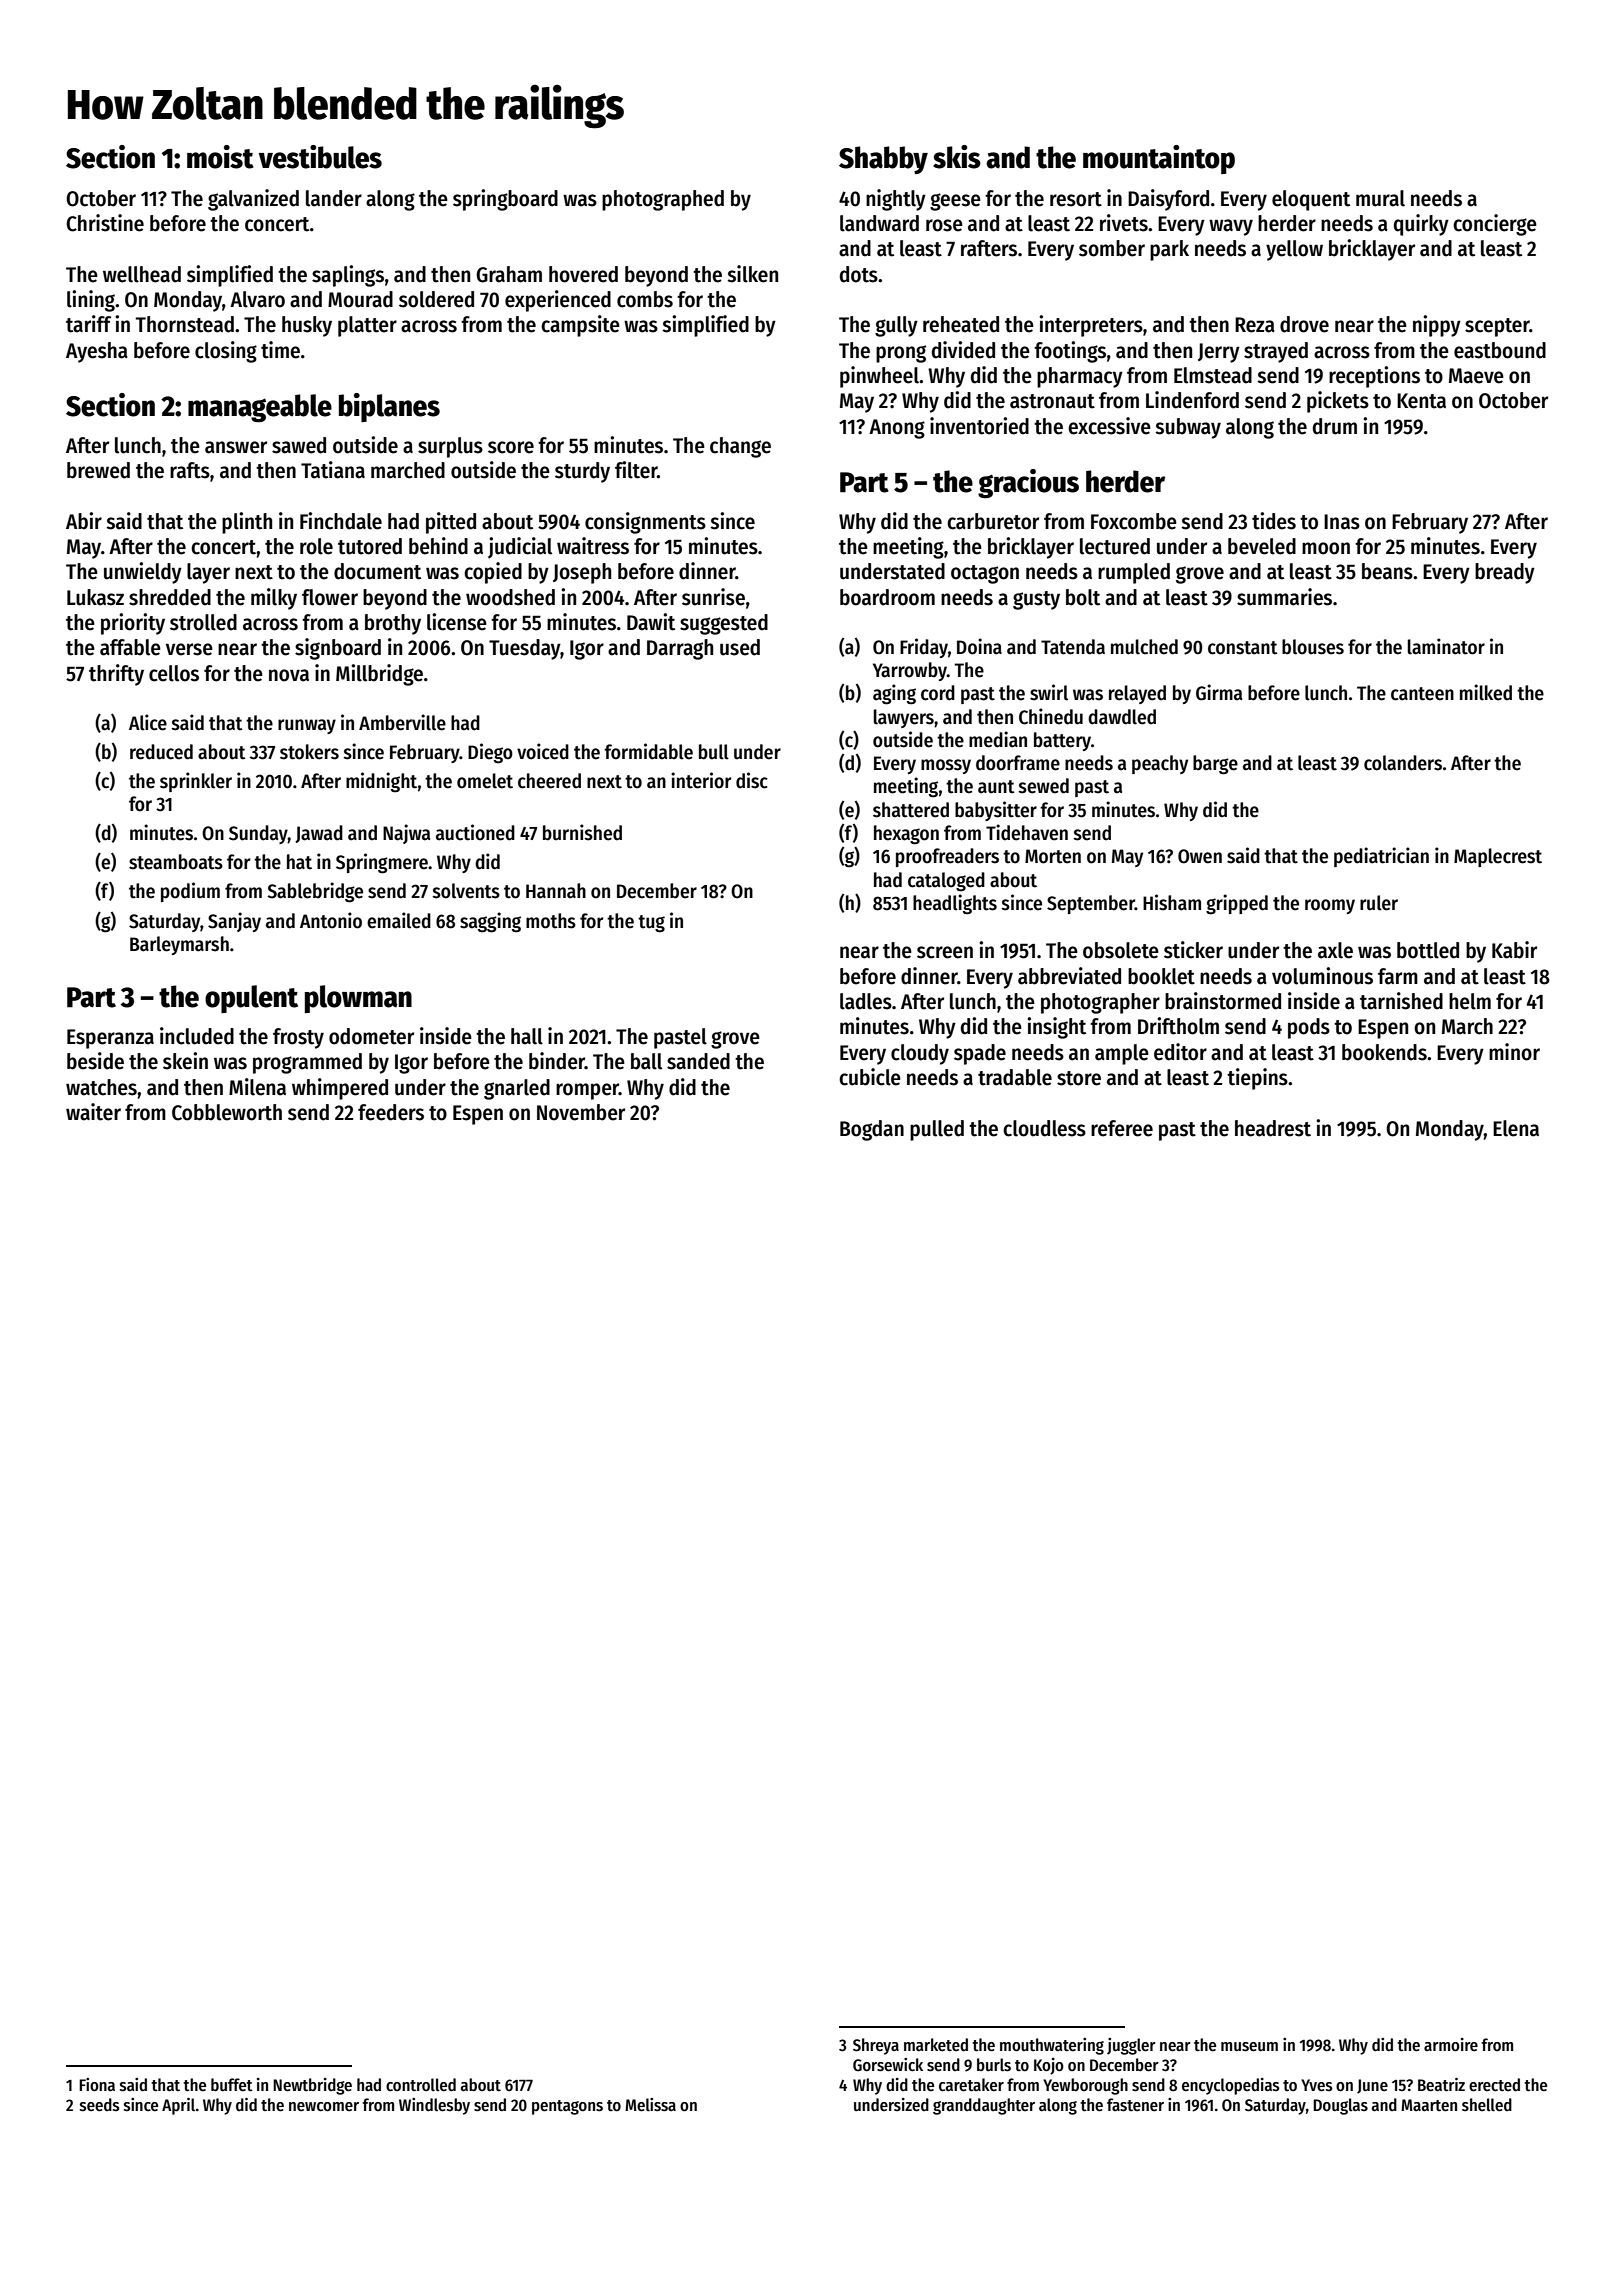 This screenshot has height=2292, width=1620. Describe the element at coordinates (320, 157) in the screenshot. I see `vestibules` at that location.
